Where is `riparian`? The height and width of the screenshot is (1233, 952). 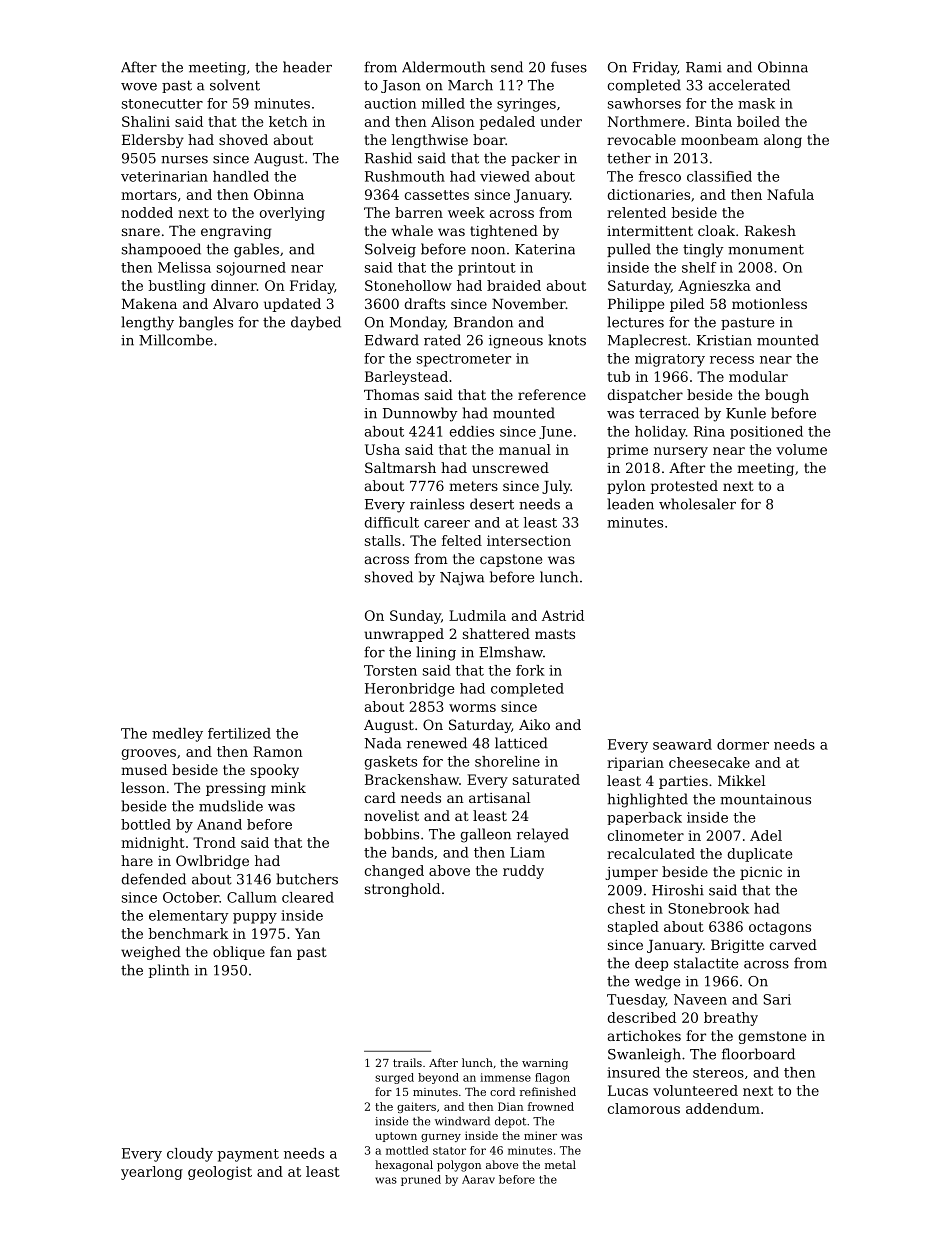
riparian is located at coordinates (635, 764).
